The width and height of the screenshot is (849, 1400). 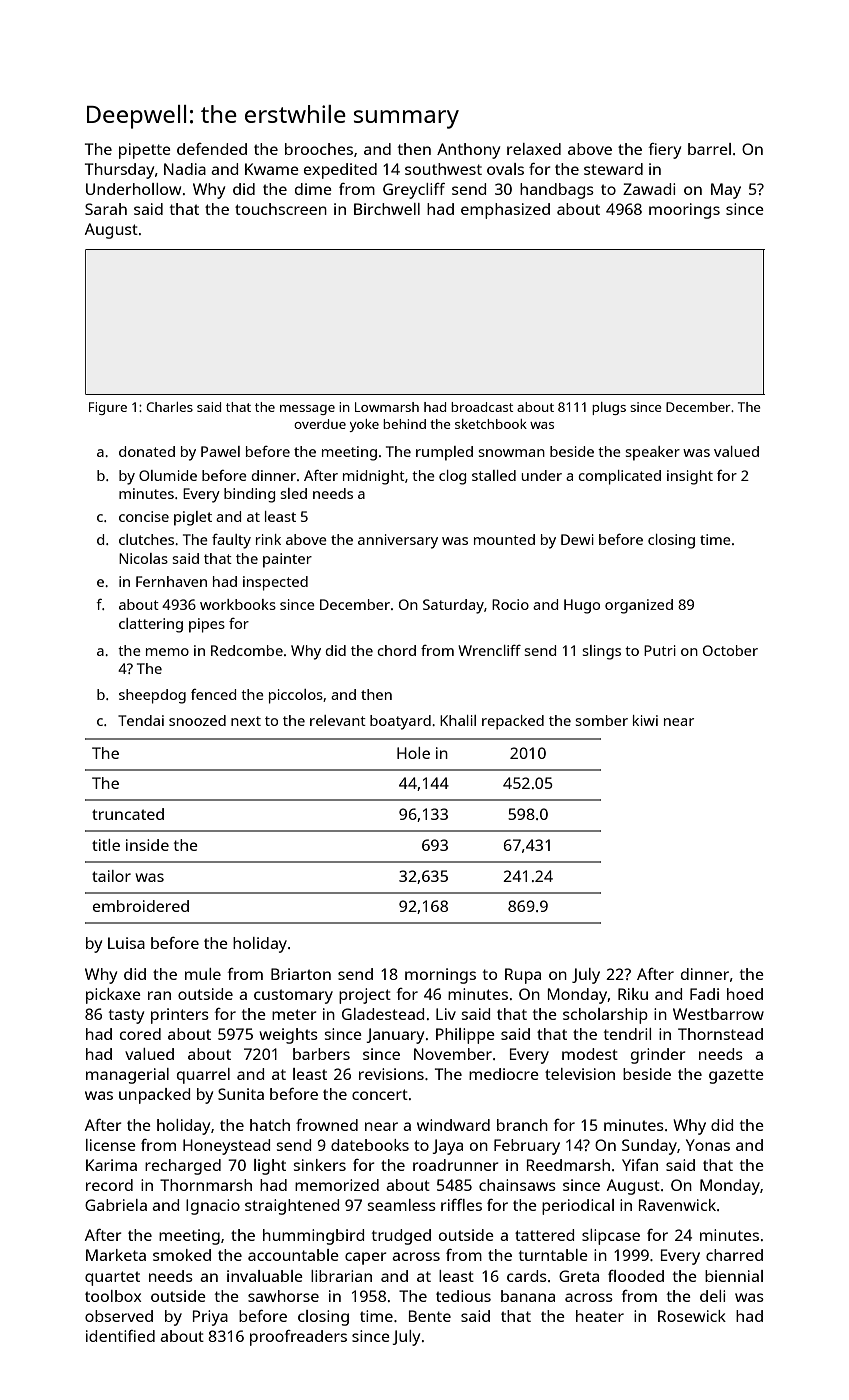 What do you see at coordinates (182, 1255) in the screenshot?
I see `smoked` at bounding box center [182, 1255].
